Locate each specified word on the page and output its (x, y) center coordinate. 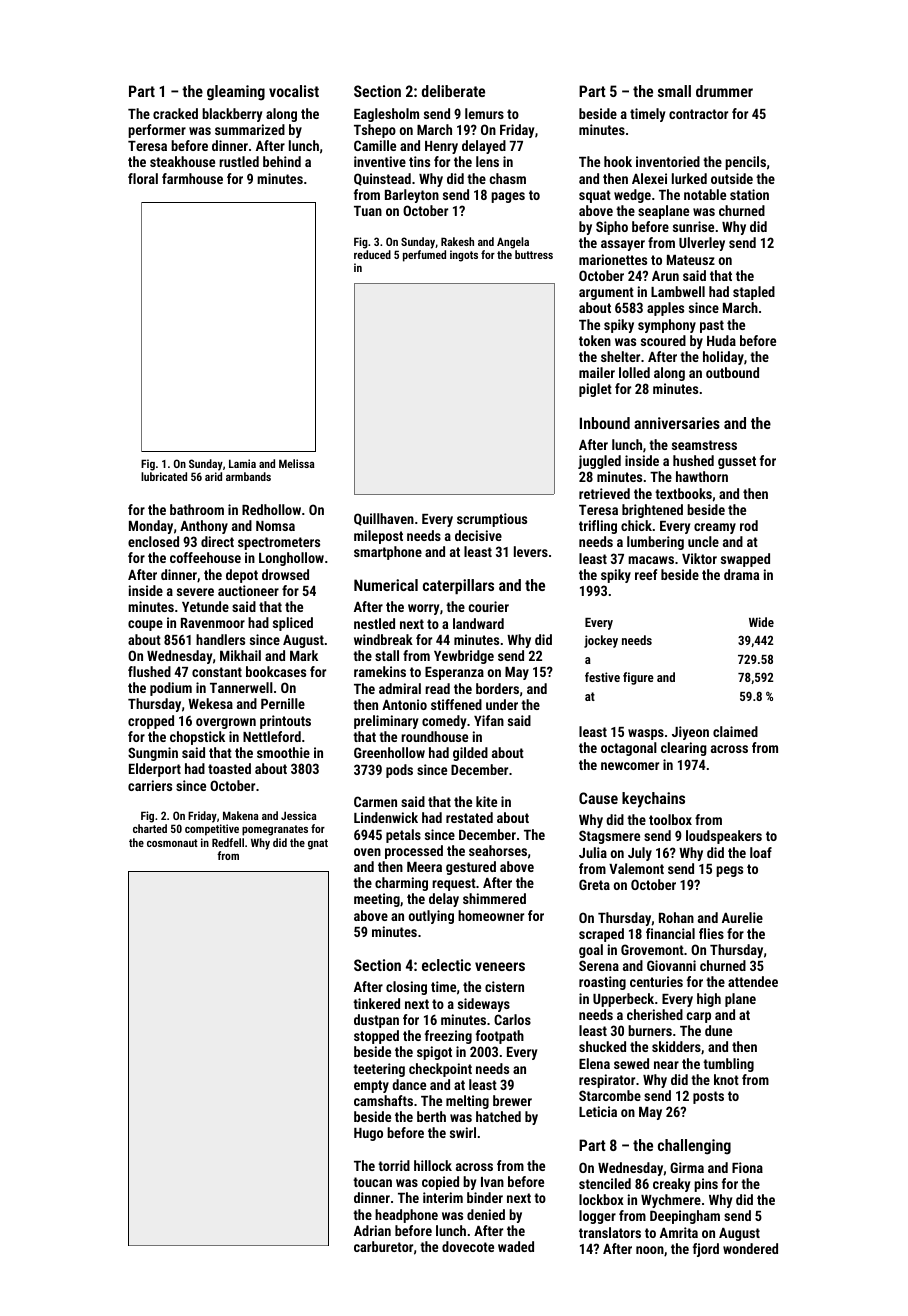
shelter (620, 356)
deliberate (453, 91)
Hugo (368, 1134)
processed (414, 852)
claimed (735, 731)
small (674, 91)
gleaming (236, 93)
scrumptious (492, 520)
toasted (229, 768)
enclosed (153, 541)
